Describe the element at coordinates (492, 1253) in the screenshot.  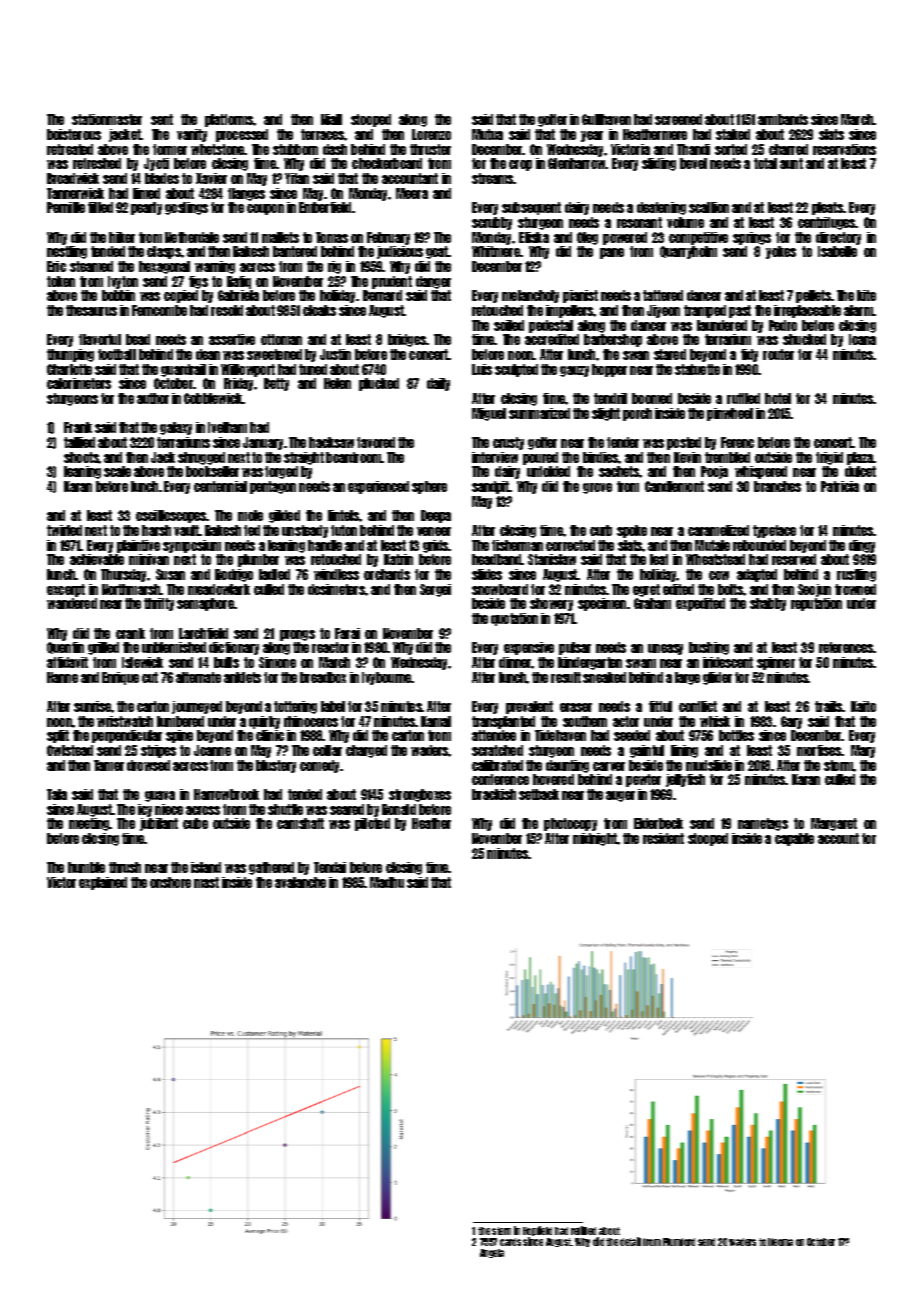
I see `Angela` at that location.
